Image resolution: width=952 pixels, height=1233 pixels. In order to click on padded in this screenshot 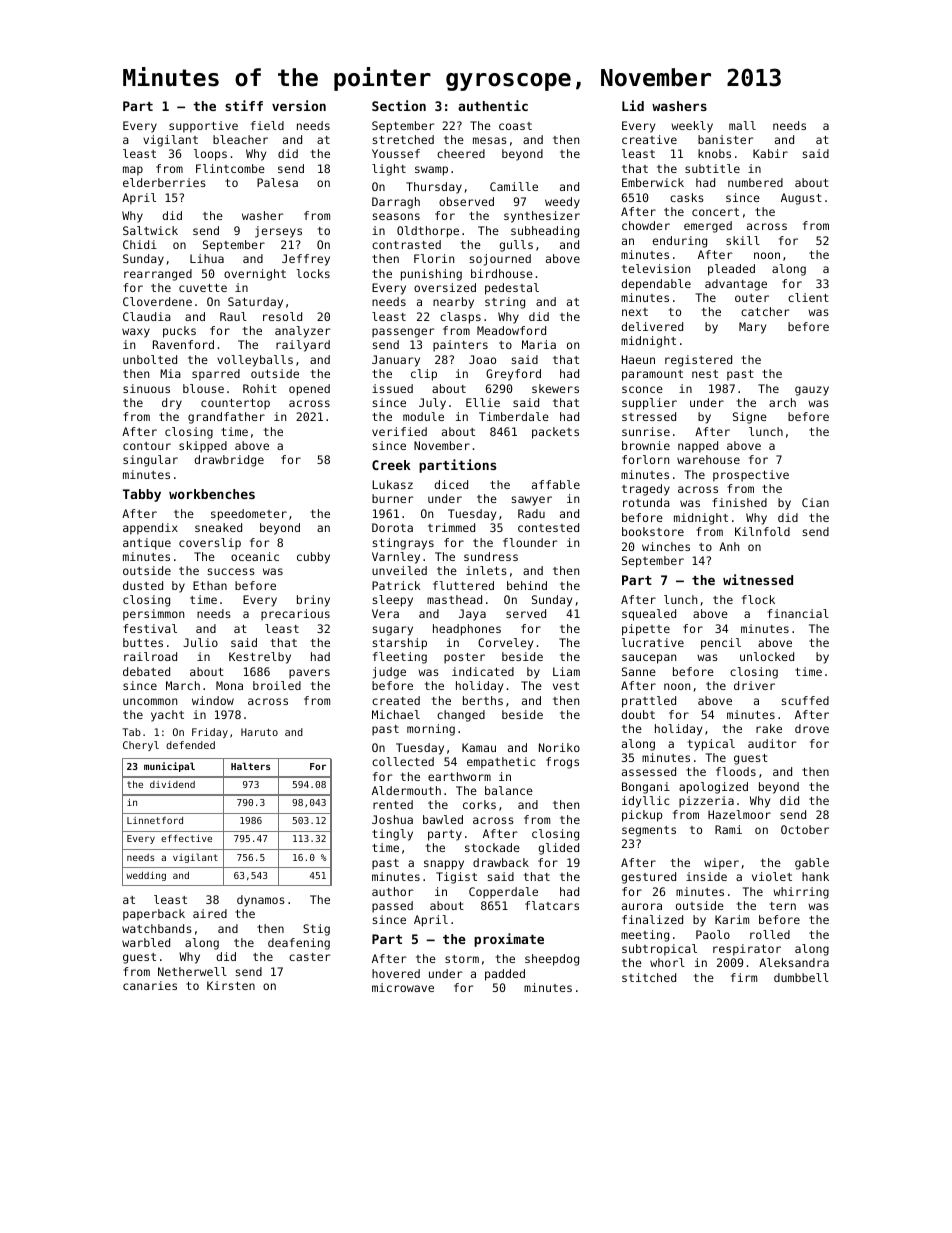, I will do `click(505, 975)`.
